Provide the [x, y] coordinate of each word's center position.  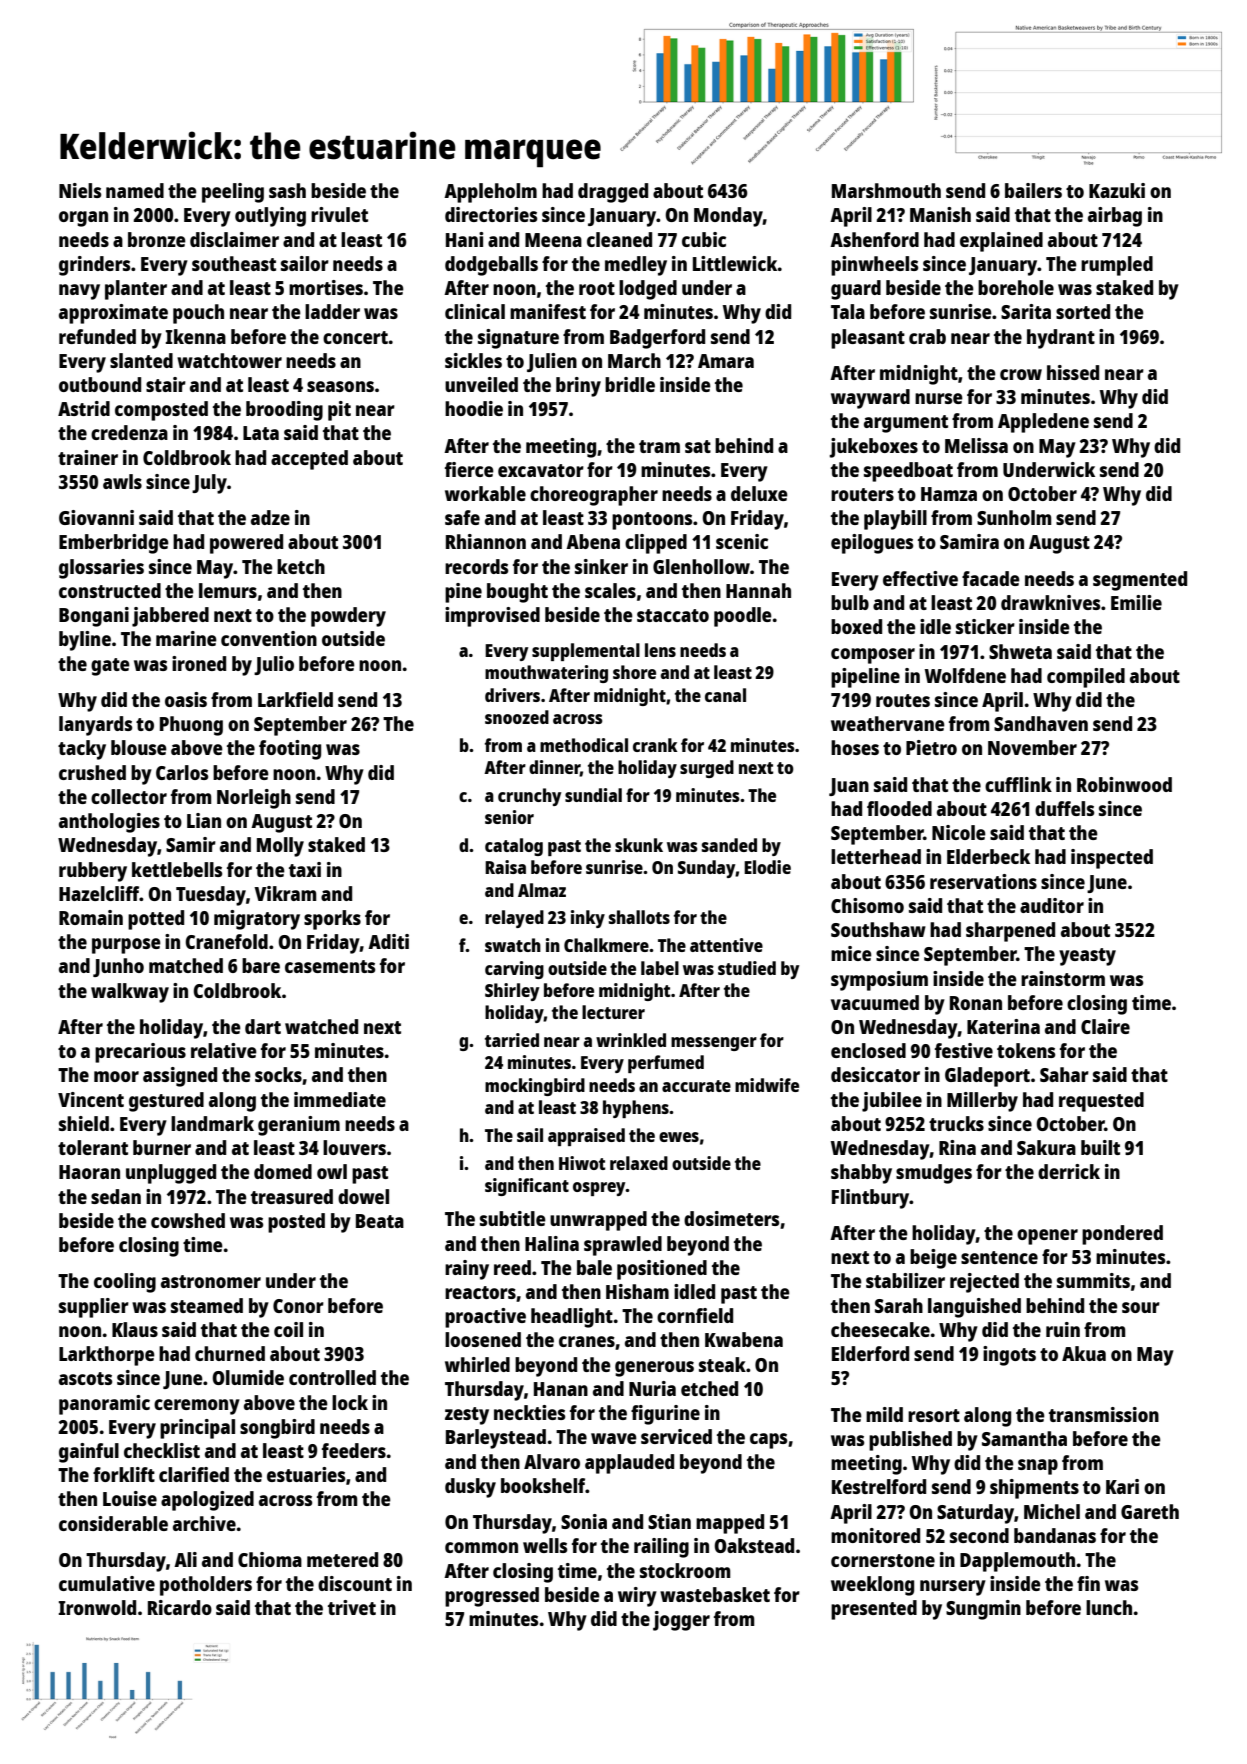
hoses [855, 747]
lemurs [228, 590]
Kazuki [1117, 190]
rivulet [339, 214]
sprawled [623, 1246]
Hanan [561, 1389]
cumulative [107, 1583]
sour [1141, 1307]
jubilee [892, 1102]
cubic [704, 239]
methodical [584, 745]
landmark [212, 1123]
